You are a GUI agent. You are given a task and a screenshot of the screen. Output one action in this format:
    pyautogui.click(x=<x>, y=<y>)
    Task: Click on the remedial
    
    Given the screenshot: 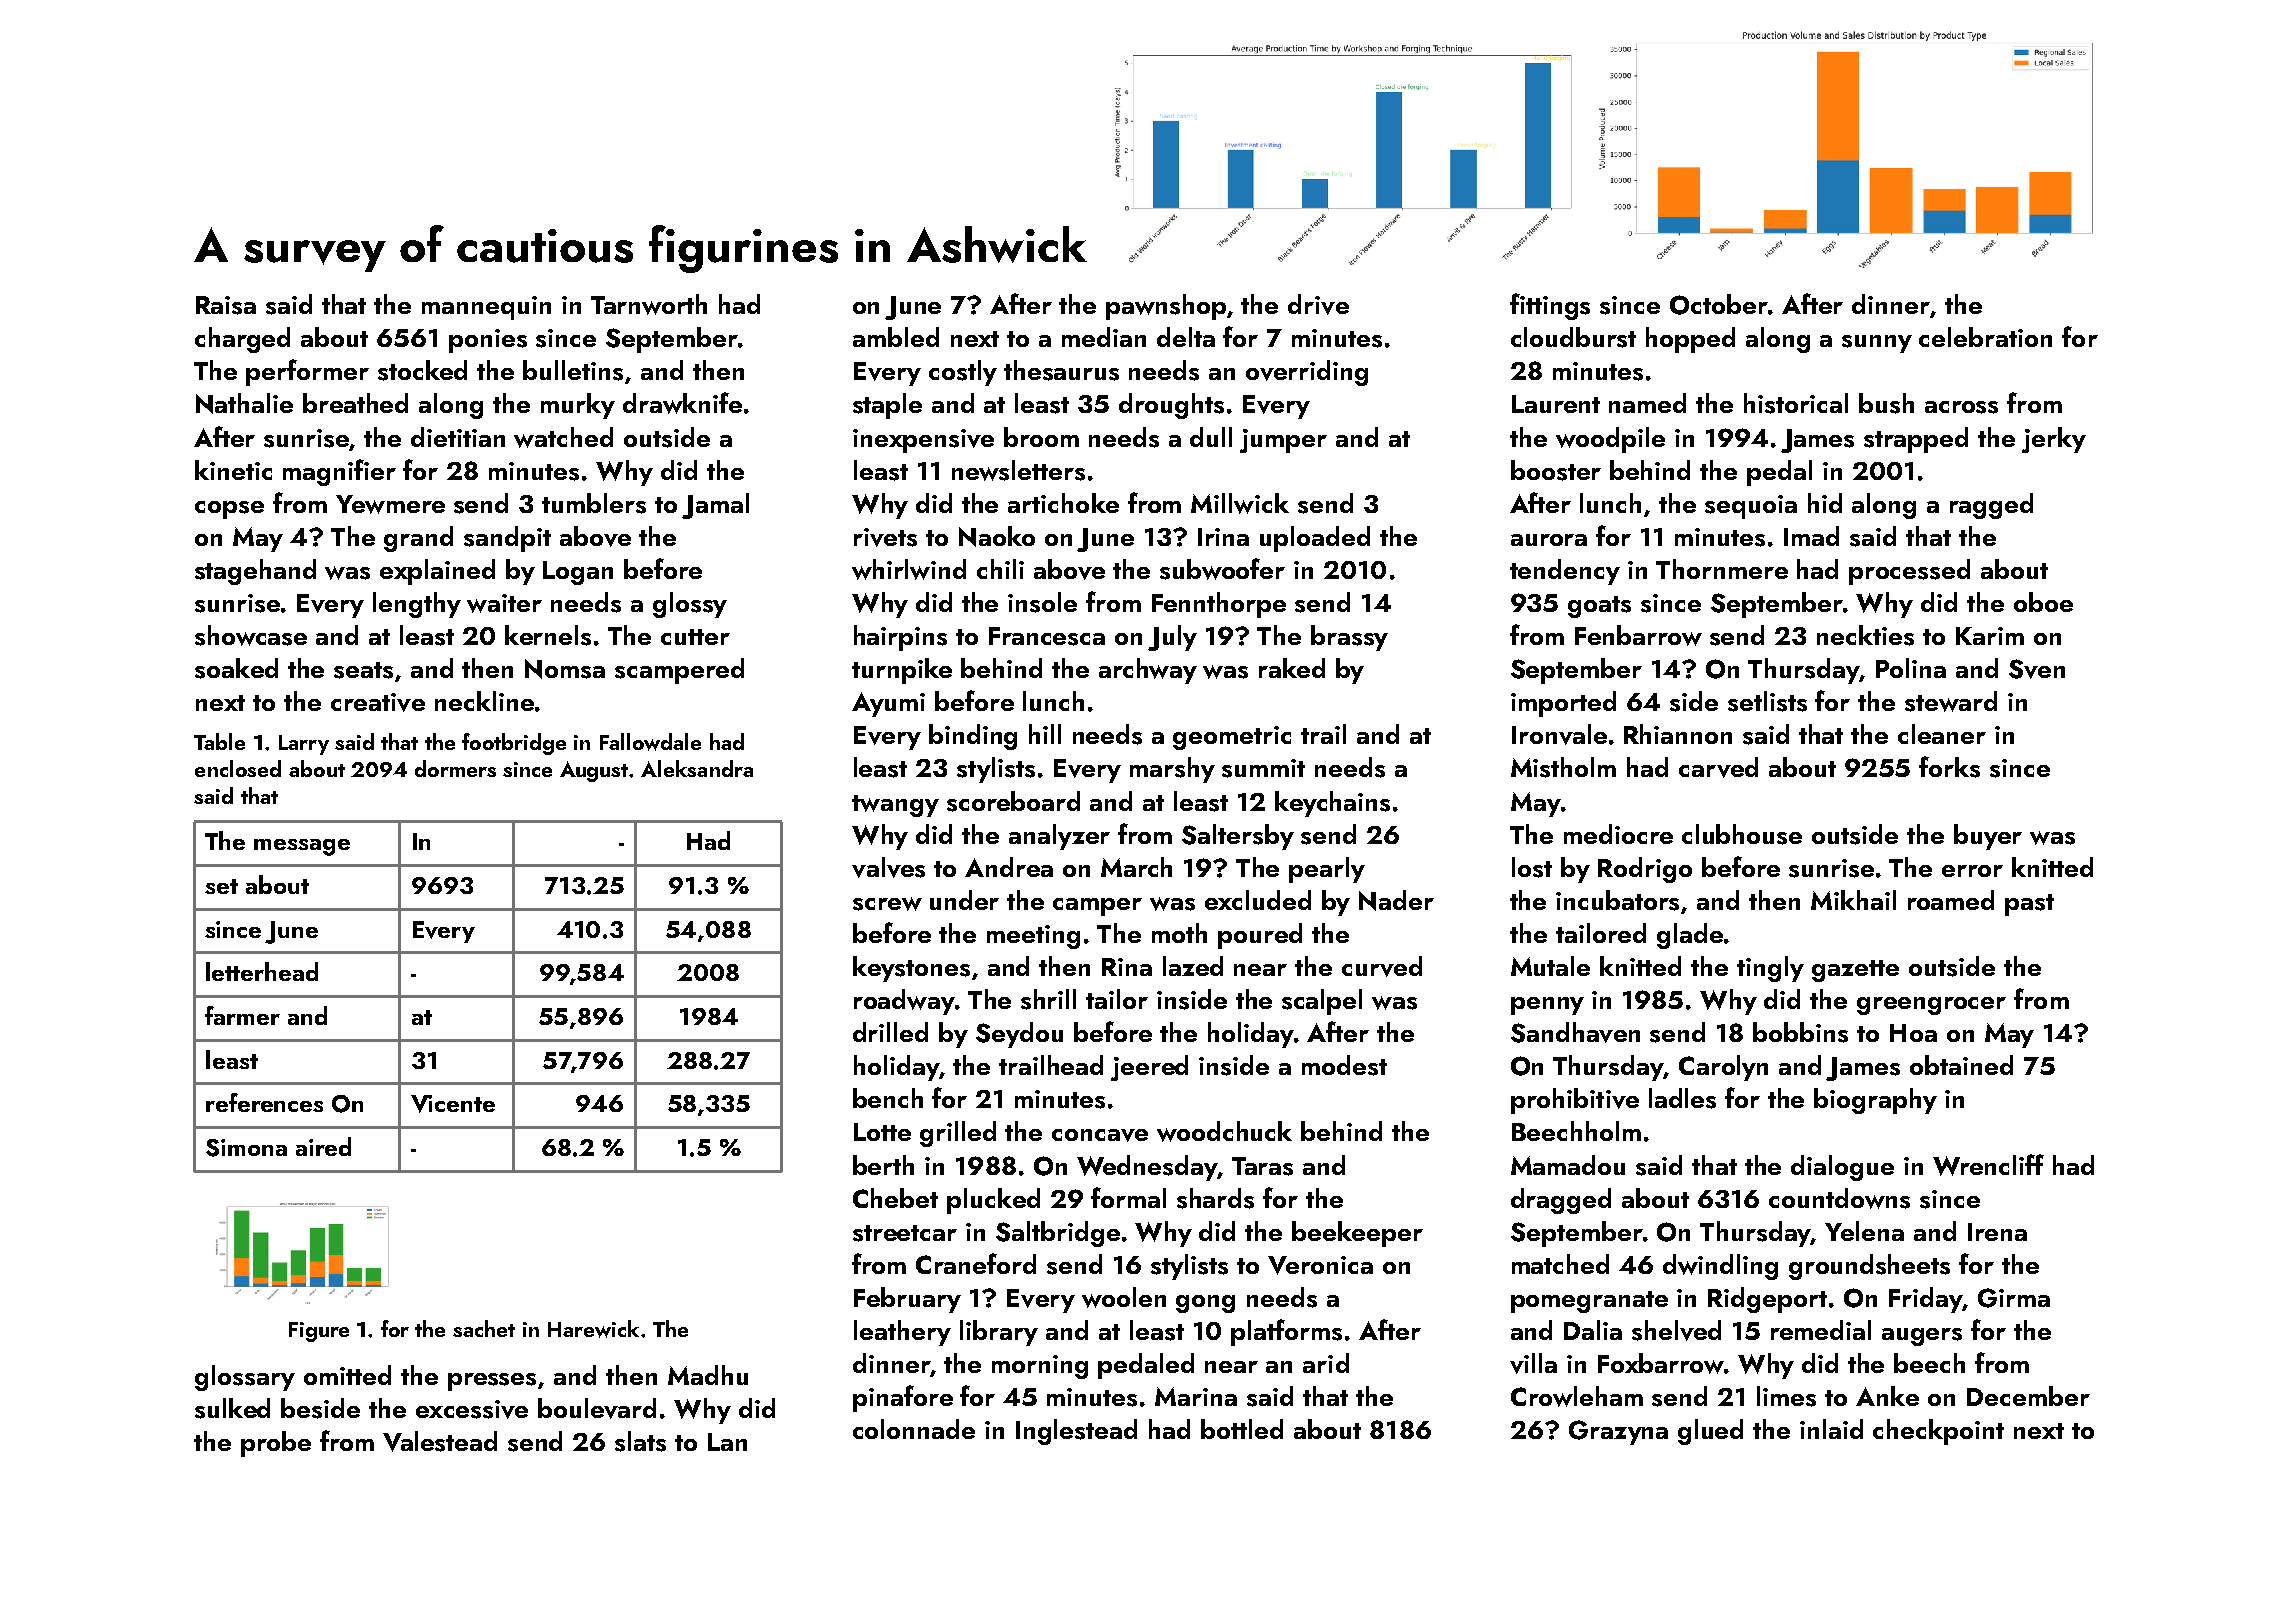 What is the action you would take?
    pyautogui.click(x=1821, y=1330)
